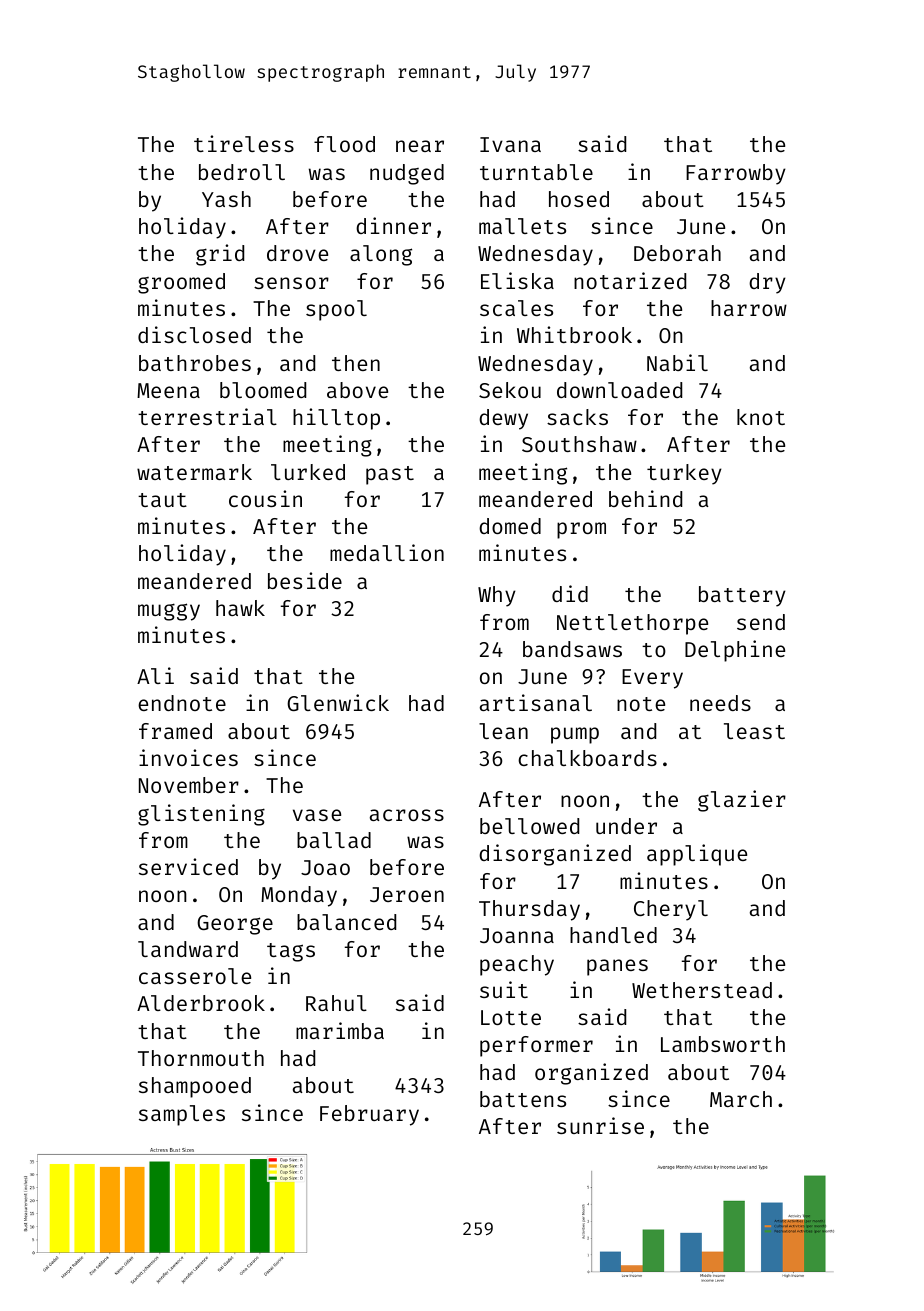 The image size is (924, 1311). What do you see at coordinates (194, 334) in the screenshot?
I see `disclosed` at bounding box center [194, 334].
